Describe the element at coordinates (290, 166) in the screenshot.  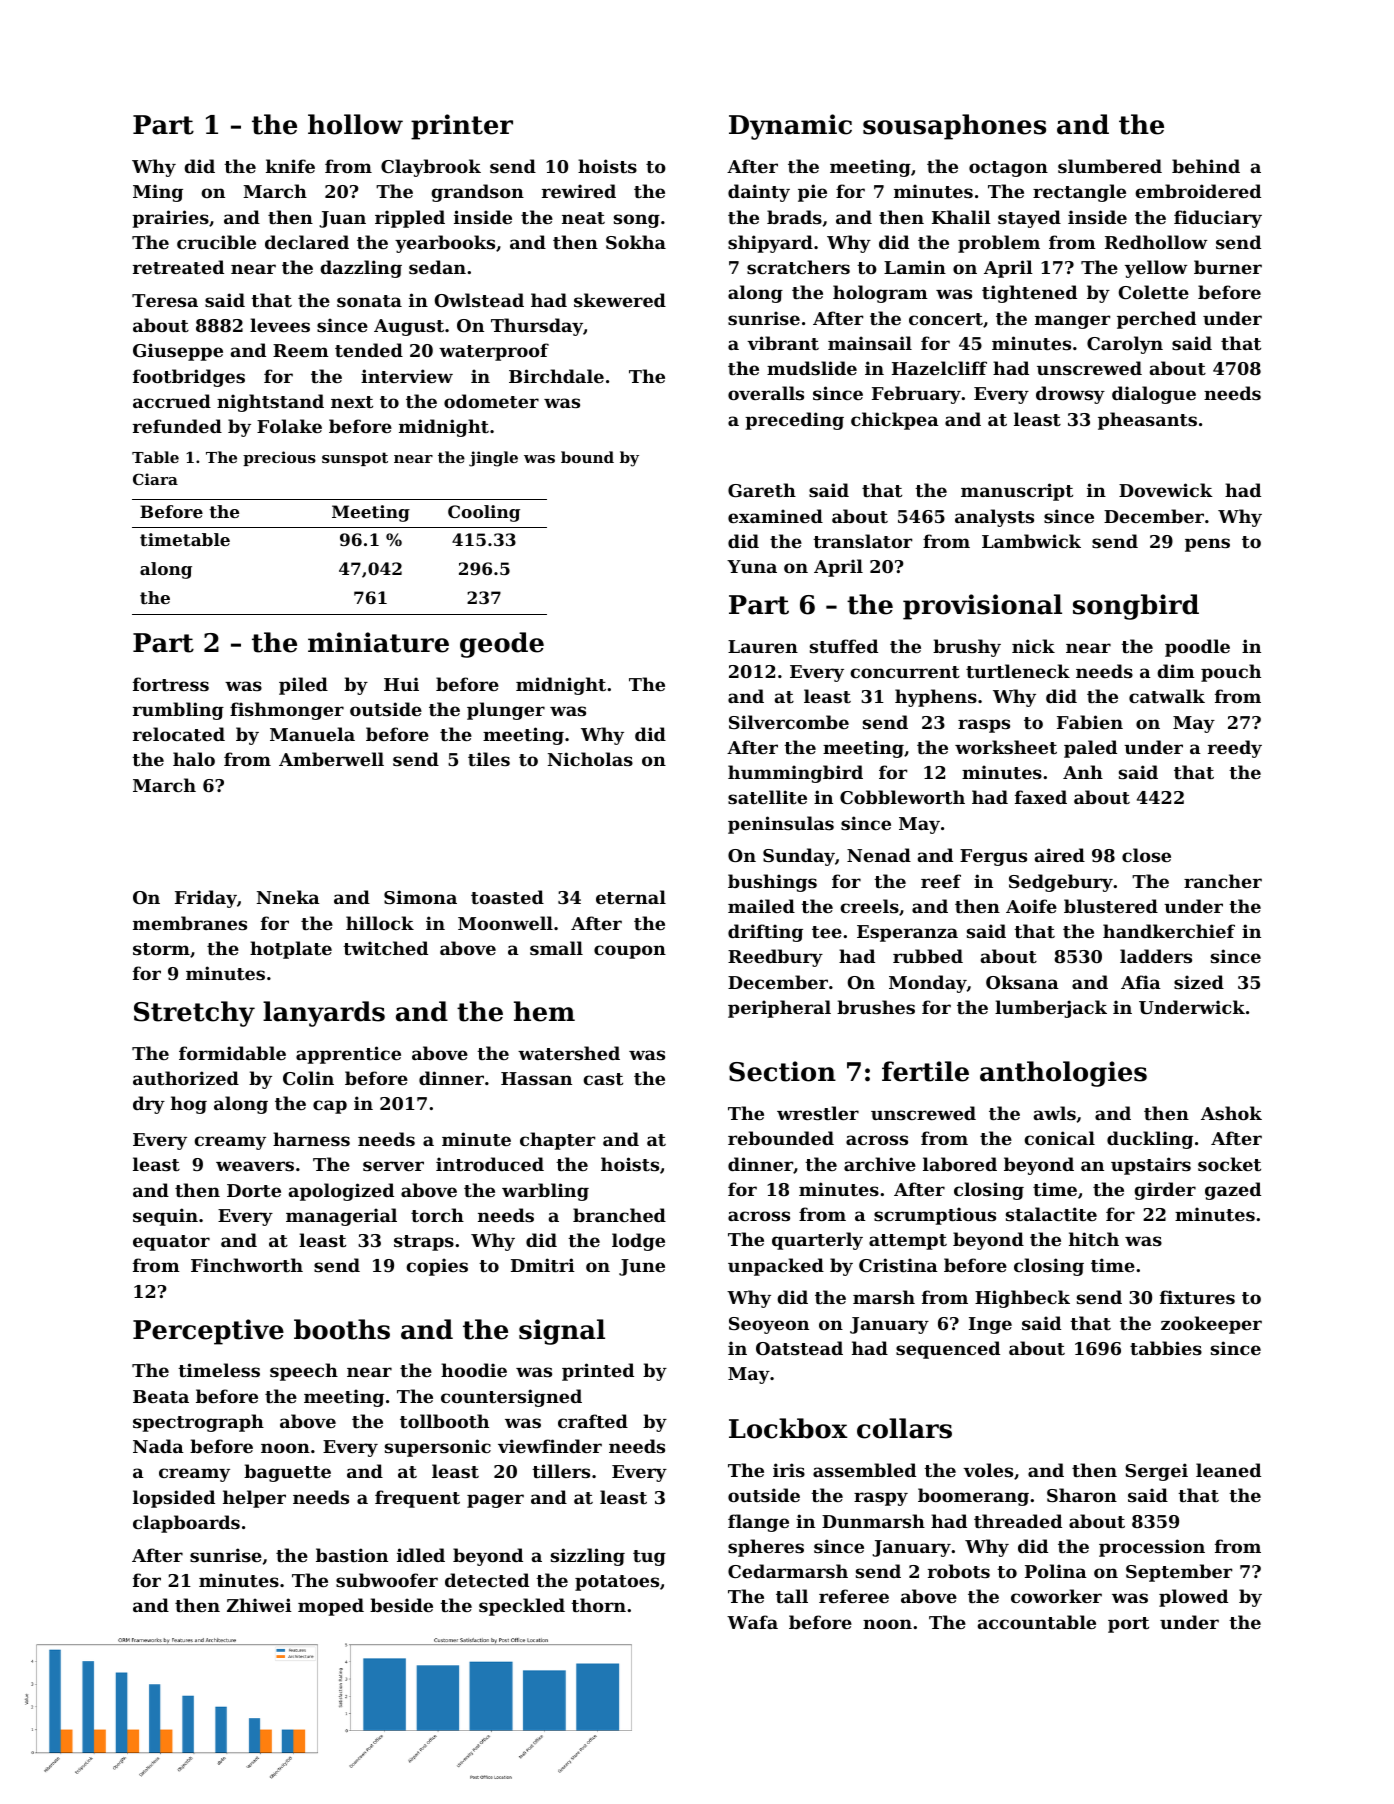
I see `knife` at that location.
